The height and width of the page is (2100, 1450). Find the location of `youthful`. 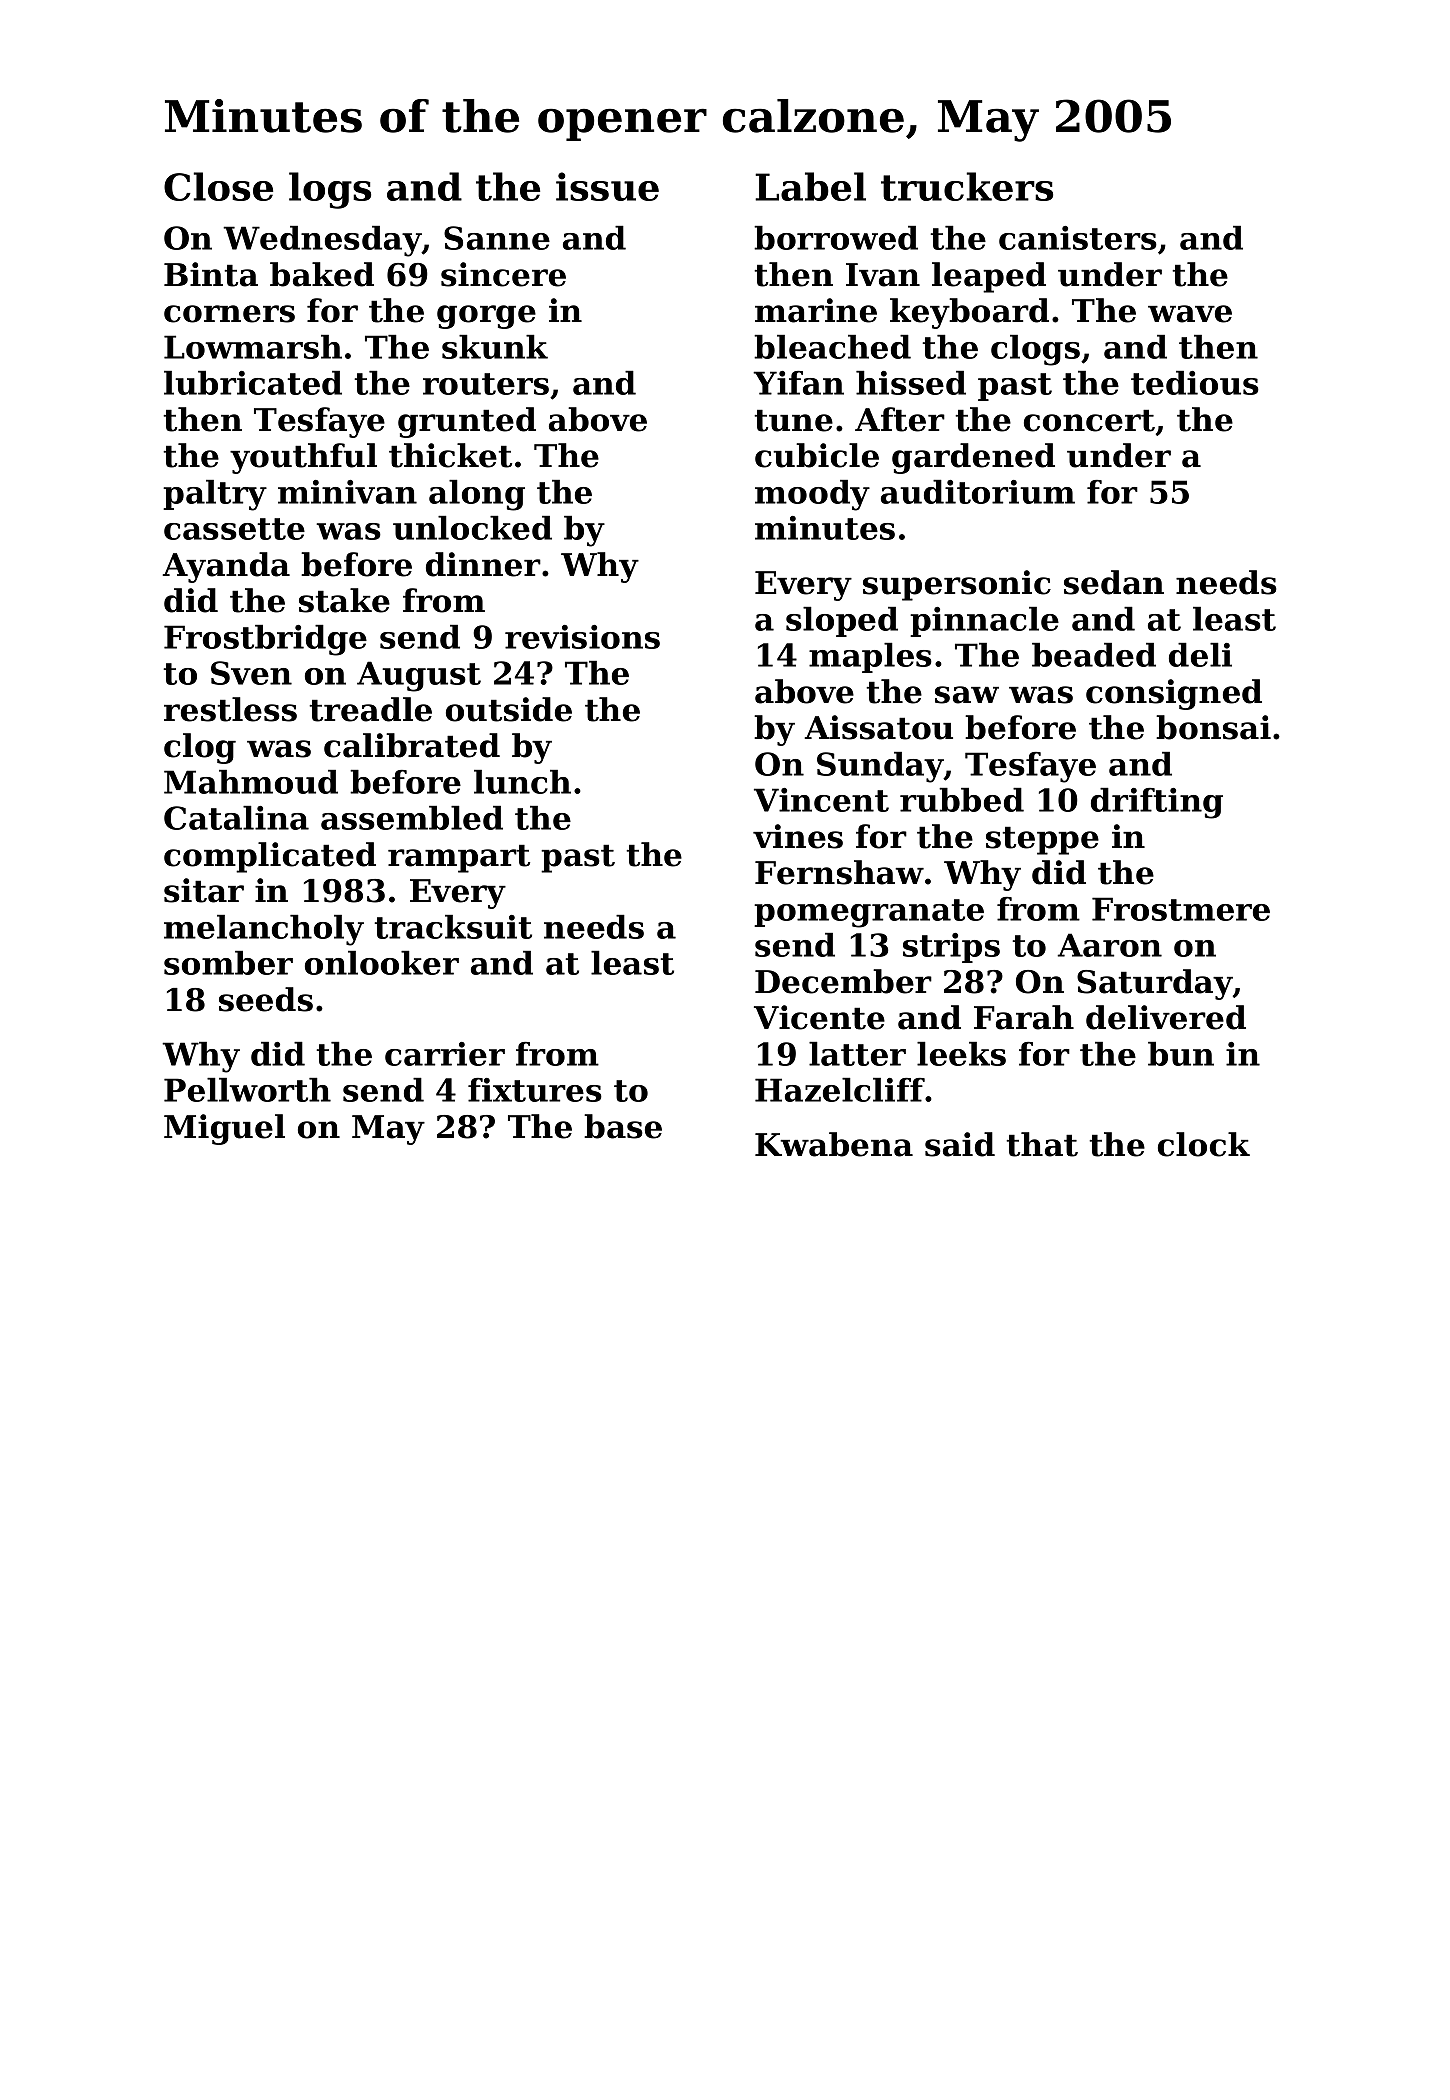

youthful is located at coordinates (303, 458).
